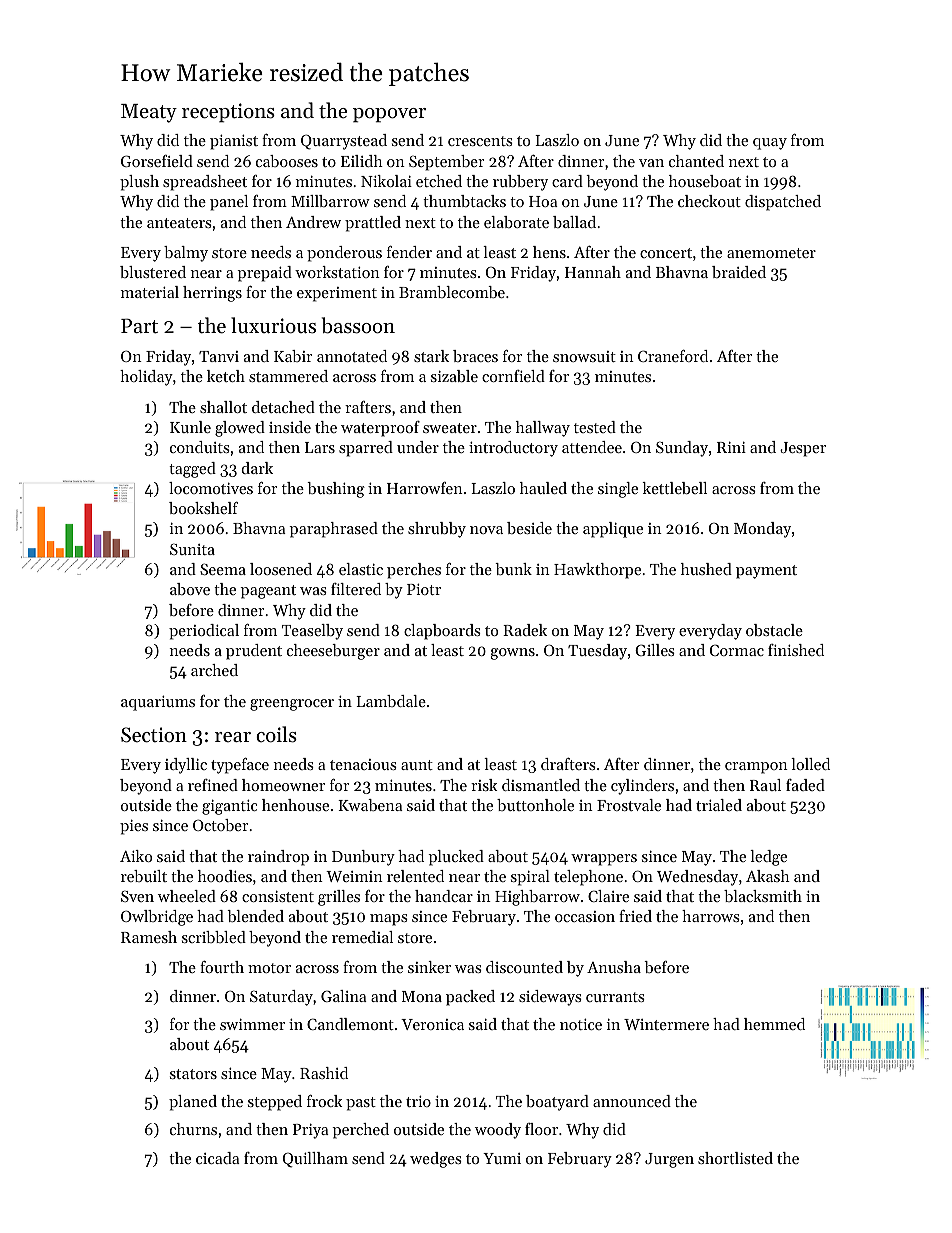 This screenshot has width=952, height=1233. What do you see at coordinates (642, 787) in the screenshot?
I see `cylinders` at bounding box center [642, 787].
